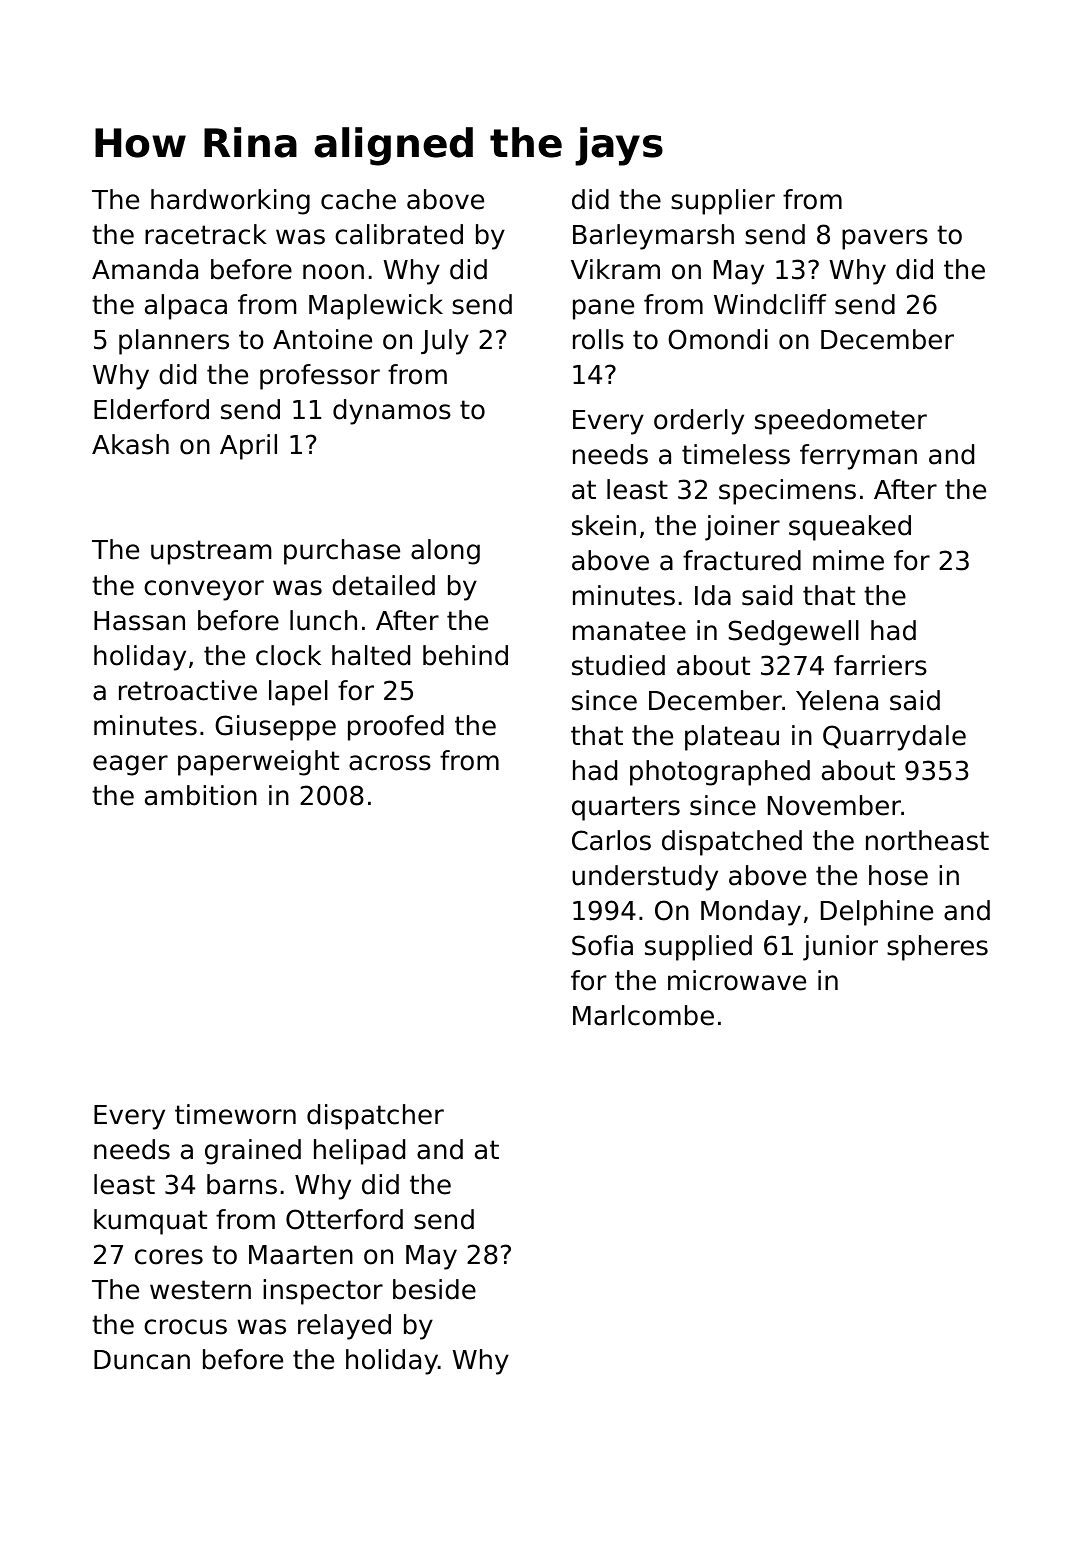 This page has height=1543, width=1086. What do you see at coordinates (201, 795) in the page?
I see `ambition` at bounding box center [201, 795].
